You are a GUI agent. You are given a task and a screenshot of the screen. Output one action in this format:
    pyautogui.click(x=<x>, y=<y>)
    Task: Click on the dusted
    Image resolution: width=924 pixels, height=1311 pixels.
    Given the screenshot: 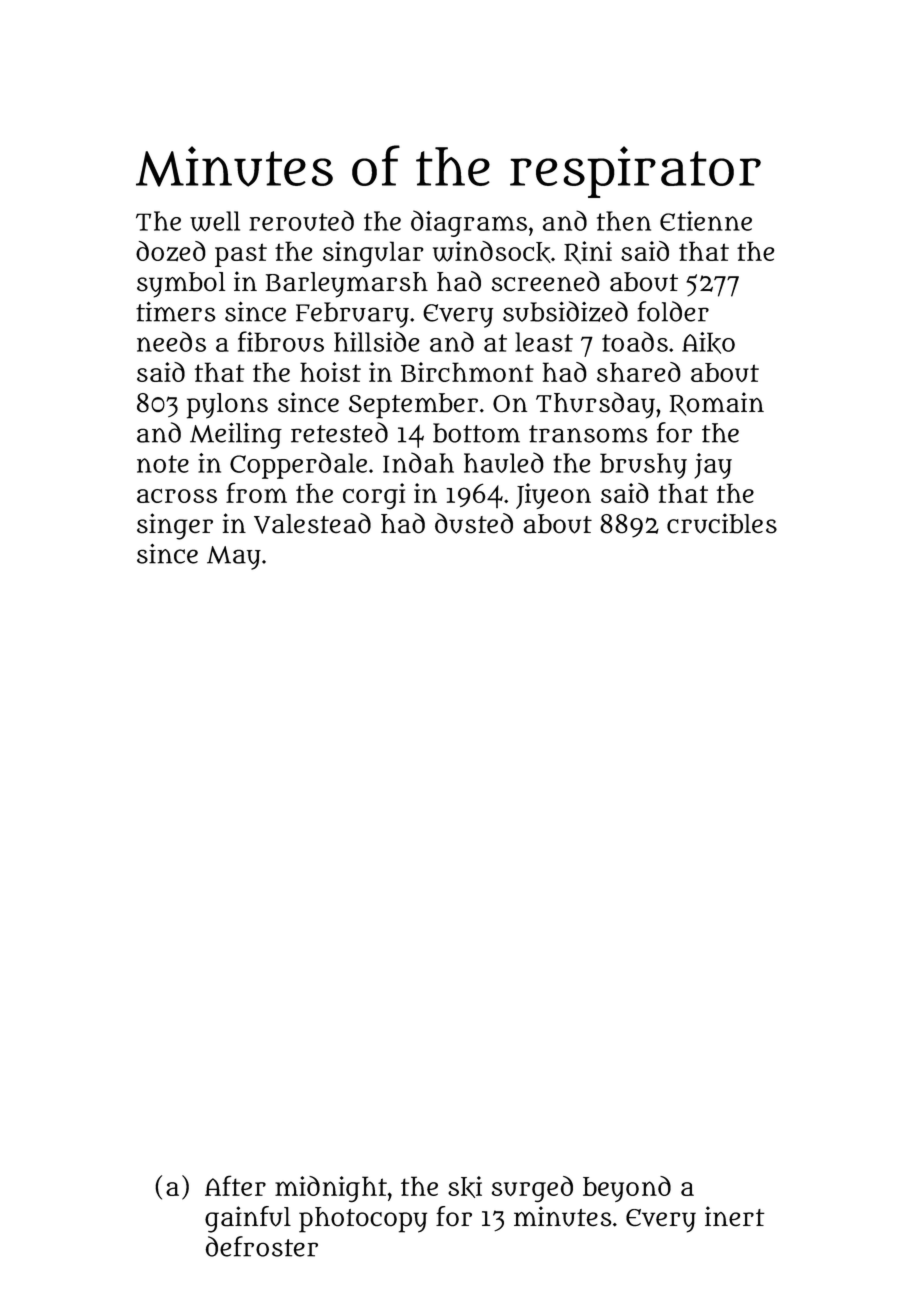 What is the action you would take?
    pyautogui.click(x=474, y=523)
